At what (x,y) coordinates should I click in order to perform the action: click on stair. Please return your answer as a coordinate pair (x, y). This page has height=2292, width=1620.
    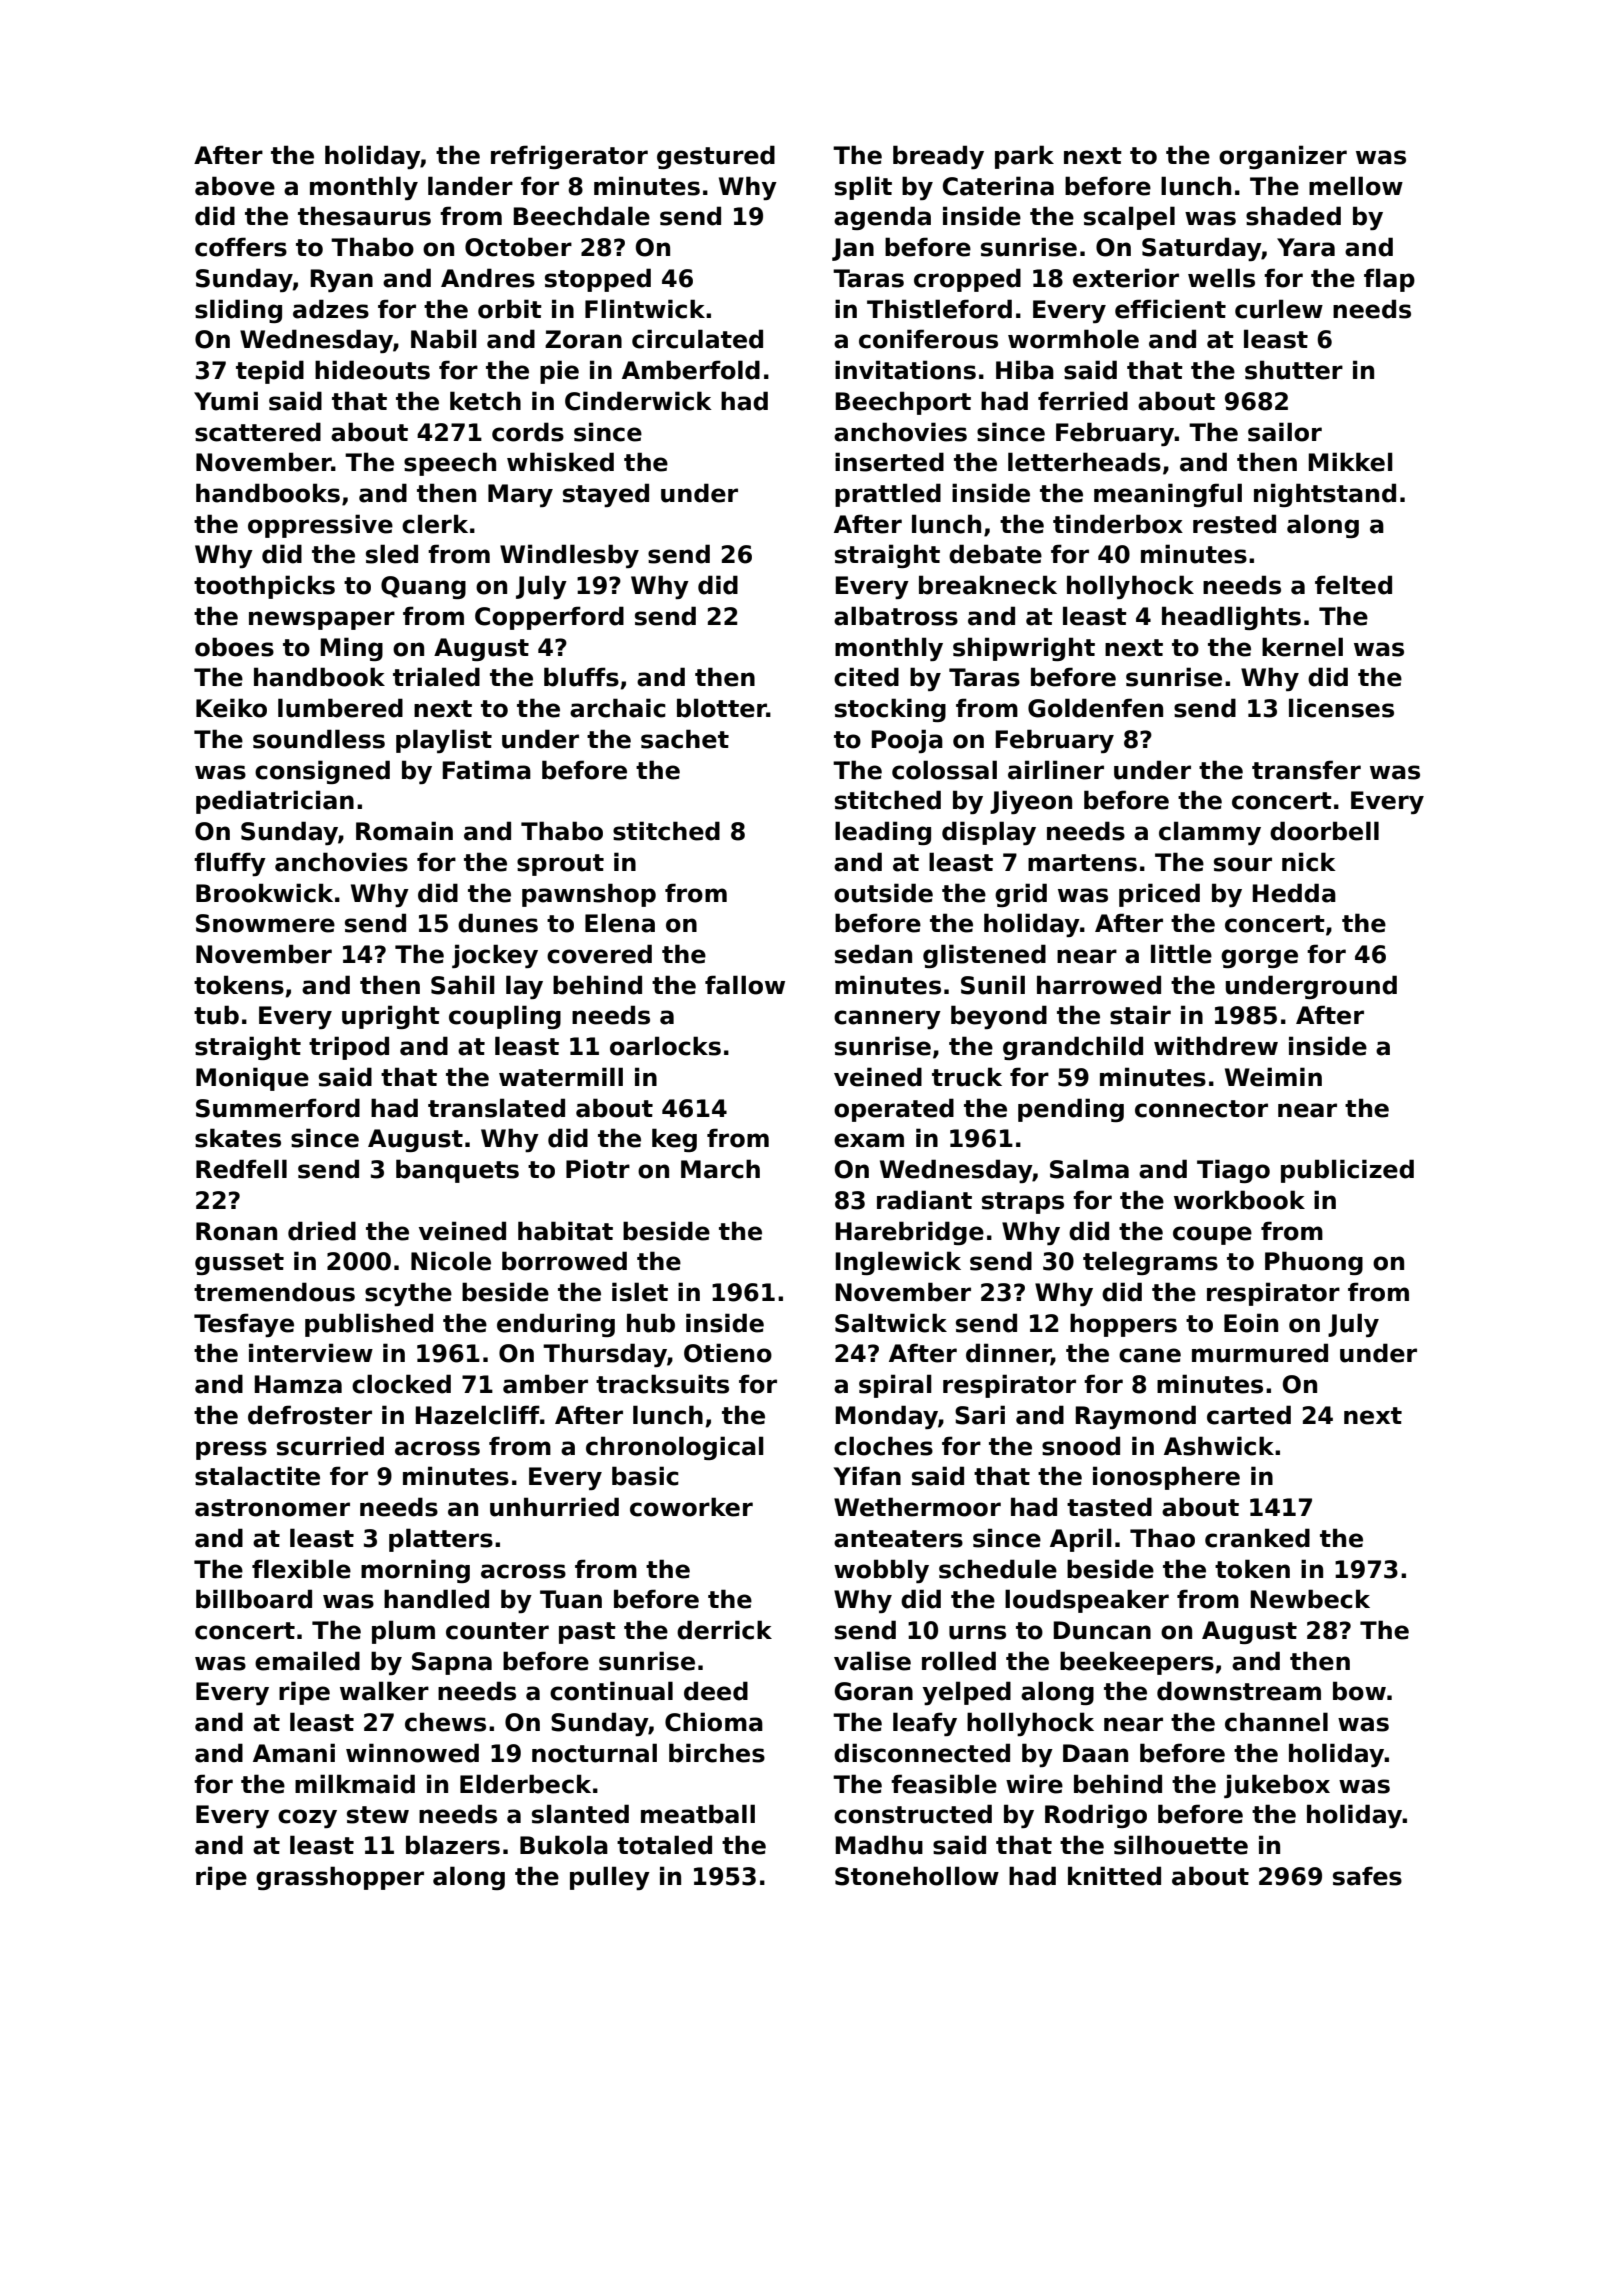
    Looking at the image, I should click on (1140, 1015).
